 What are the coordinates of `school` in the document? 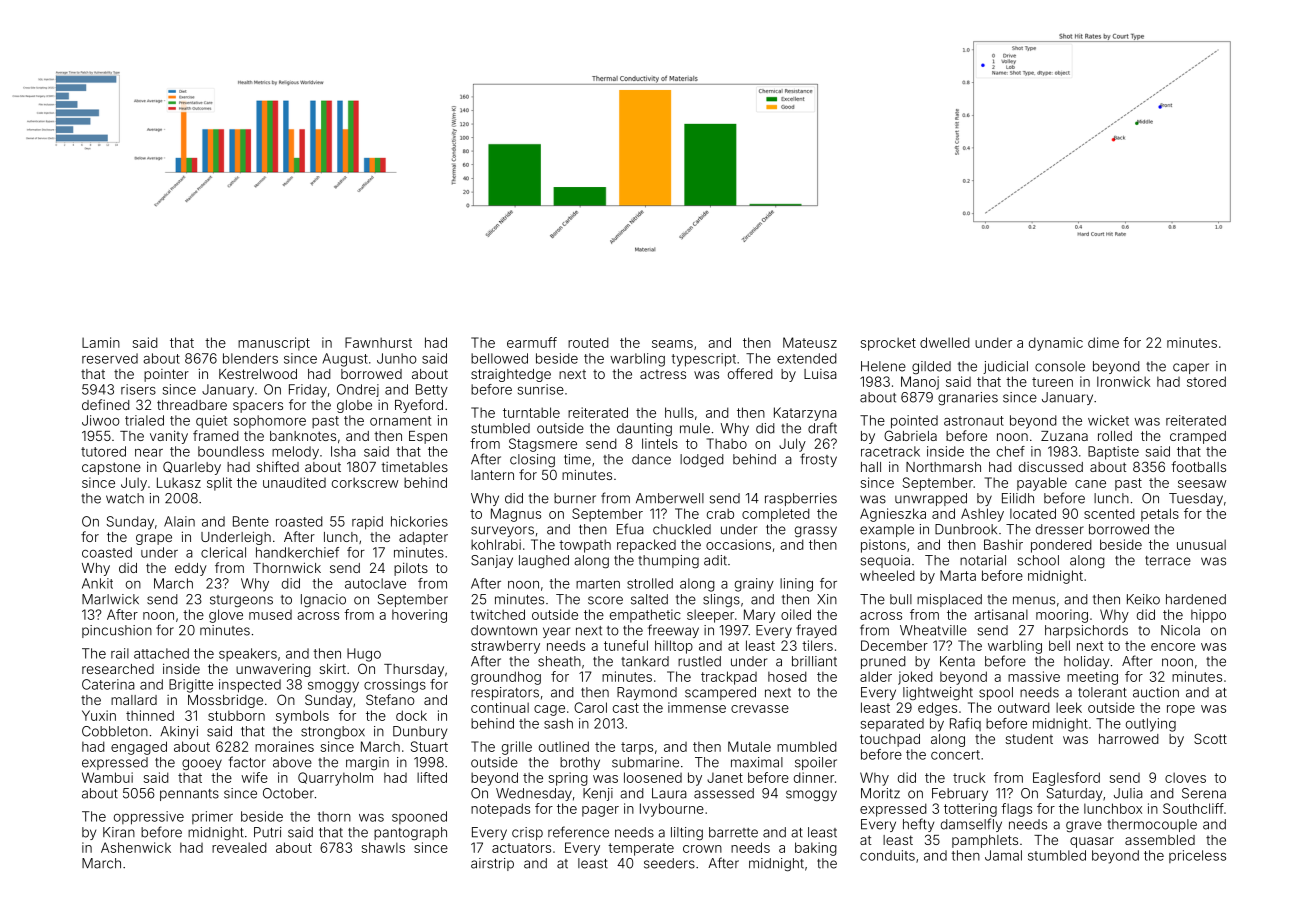 It's located at (1038, 560).
